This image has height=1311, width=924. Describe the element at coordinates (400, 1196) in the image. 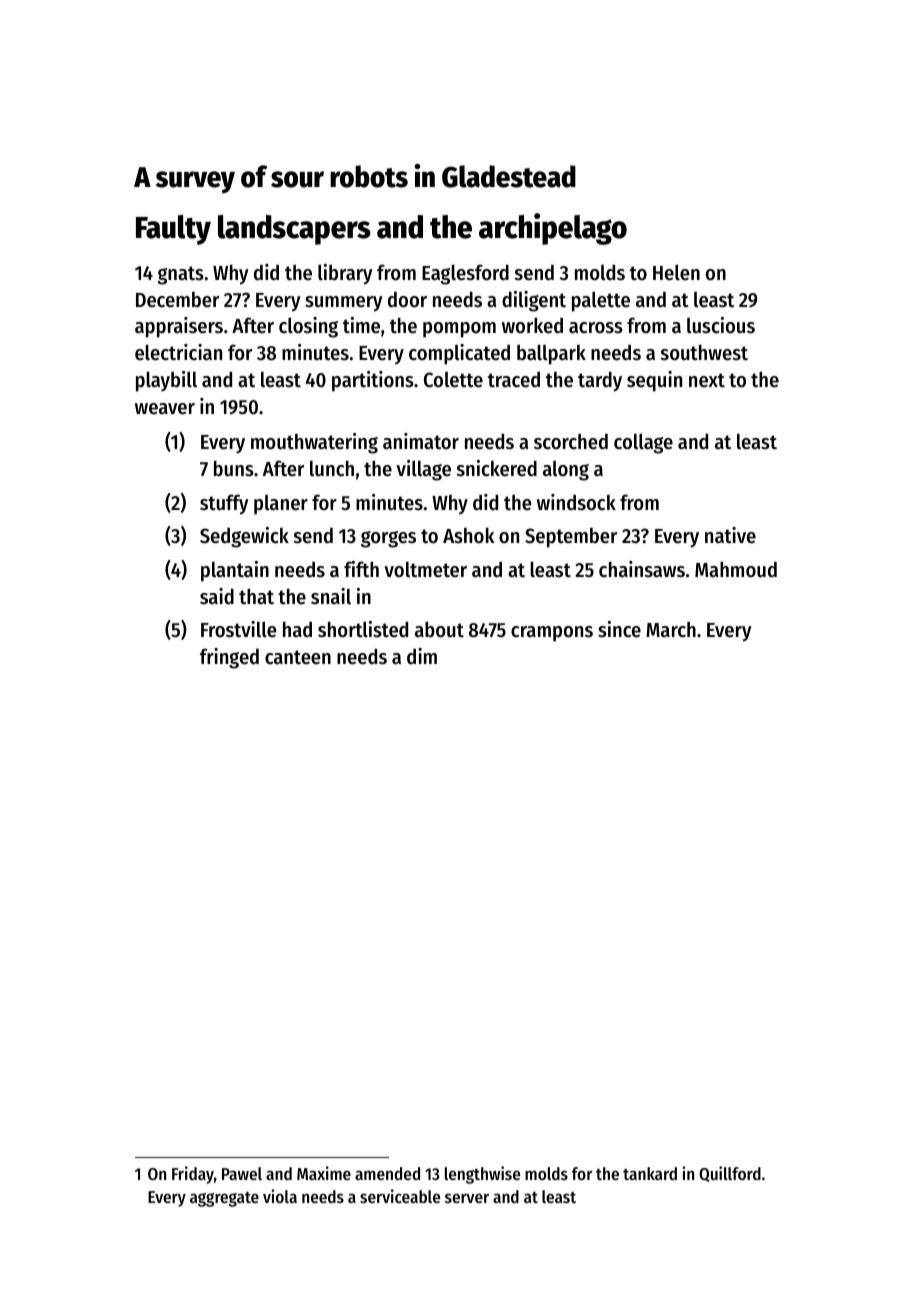

I see `serviceable` at that location.
